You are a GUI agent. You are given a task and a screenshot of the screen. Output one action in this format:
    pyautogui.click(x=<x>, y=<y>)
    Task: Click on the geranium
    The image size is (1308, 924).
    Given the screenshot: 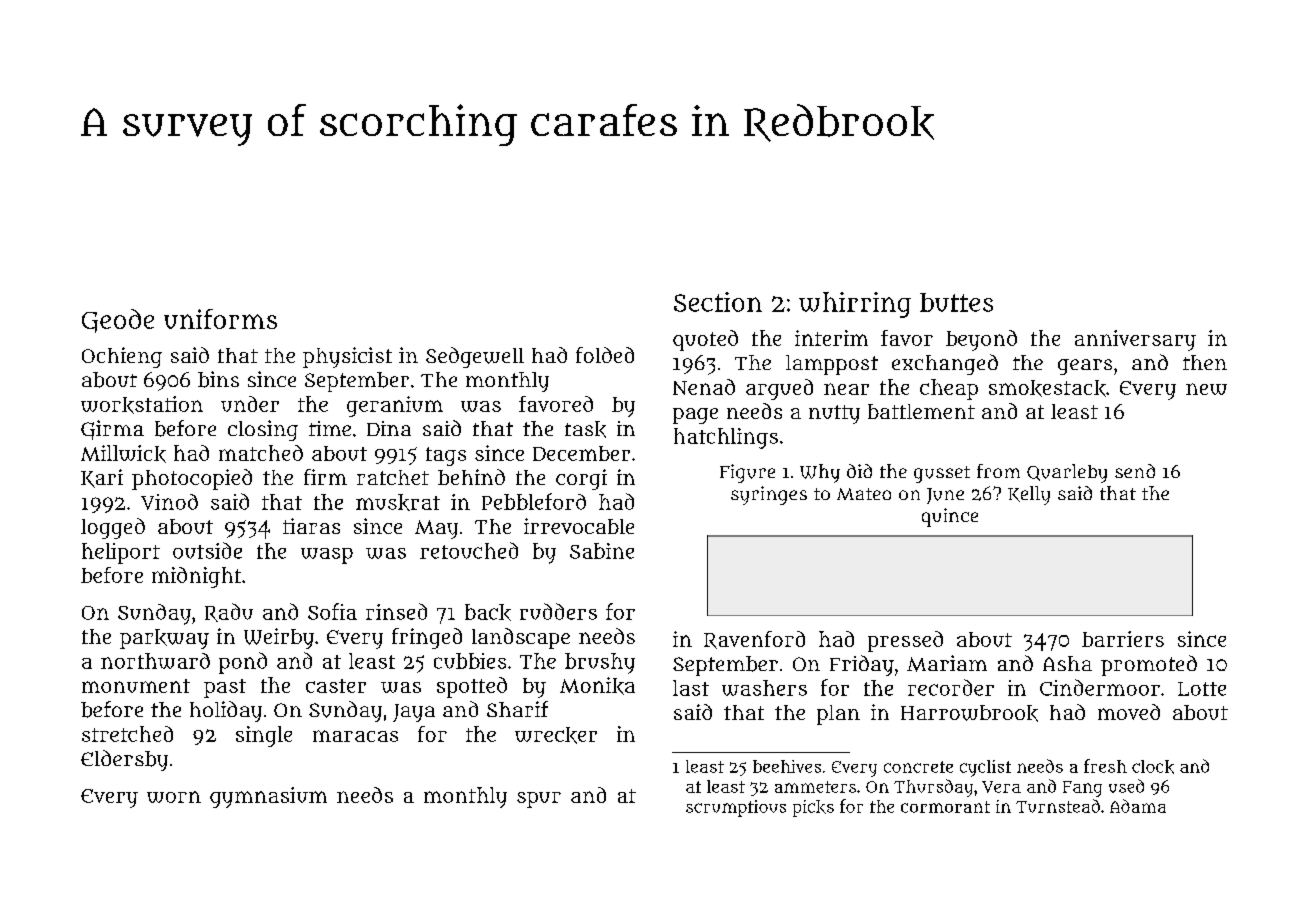 What is the action you would take?
    pyautogui.click(x=395, y=406)
